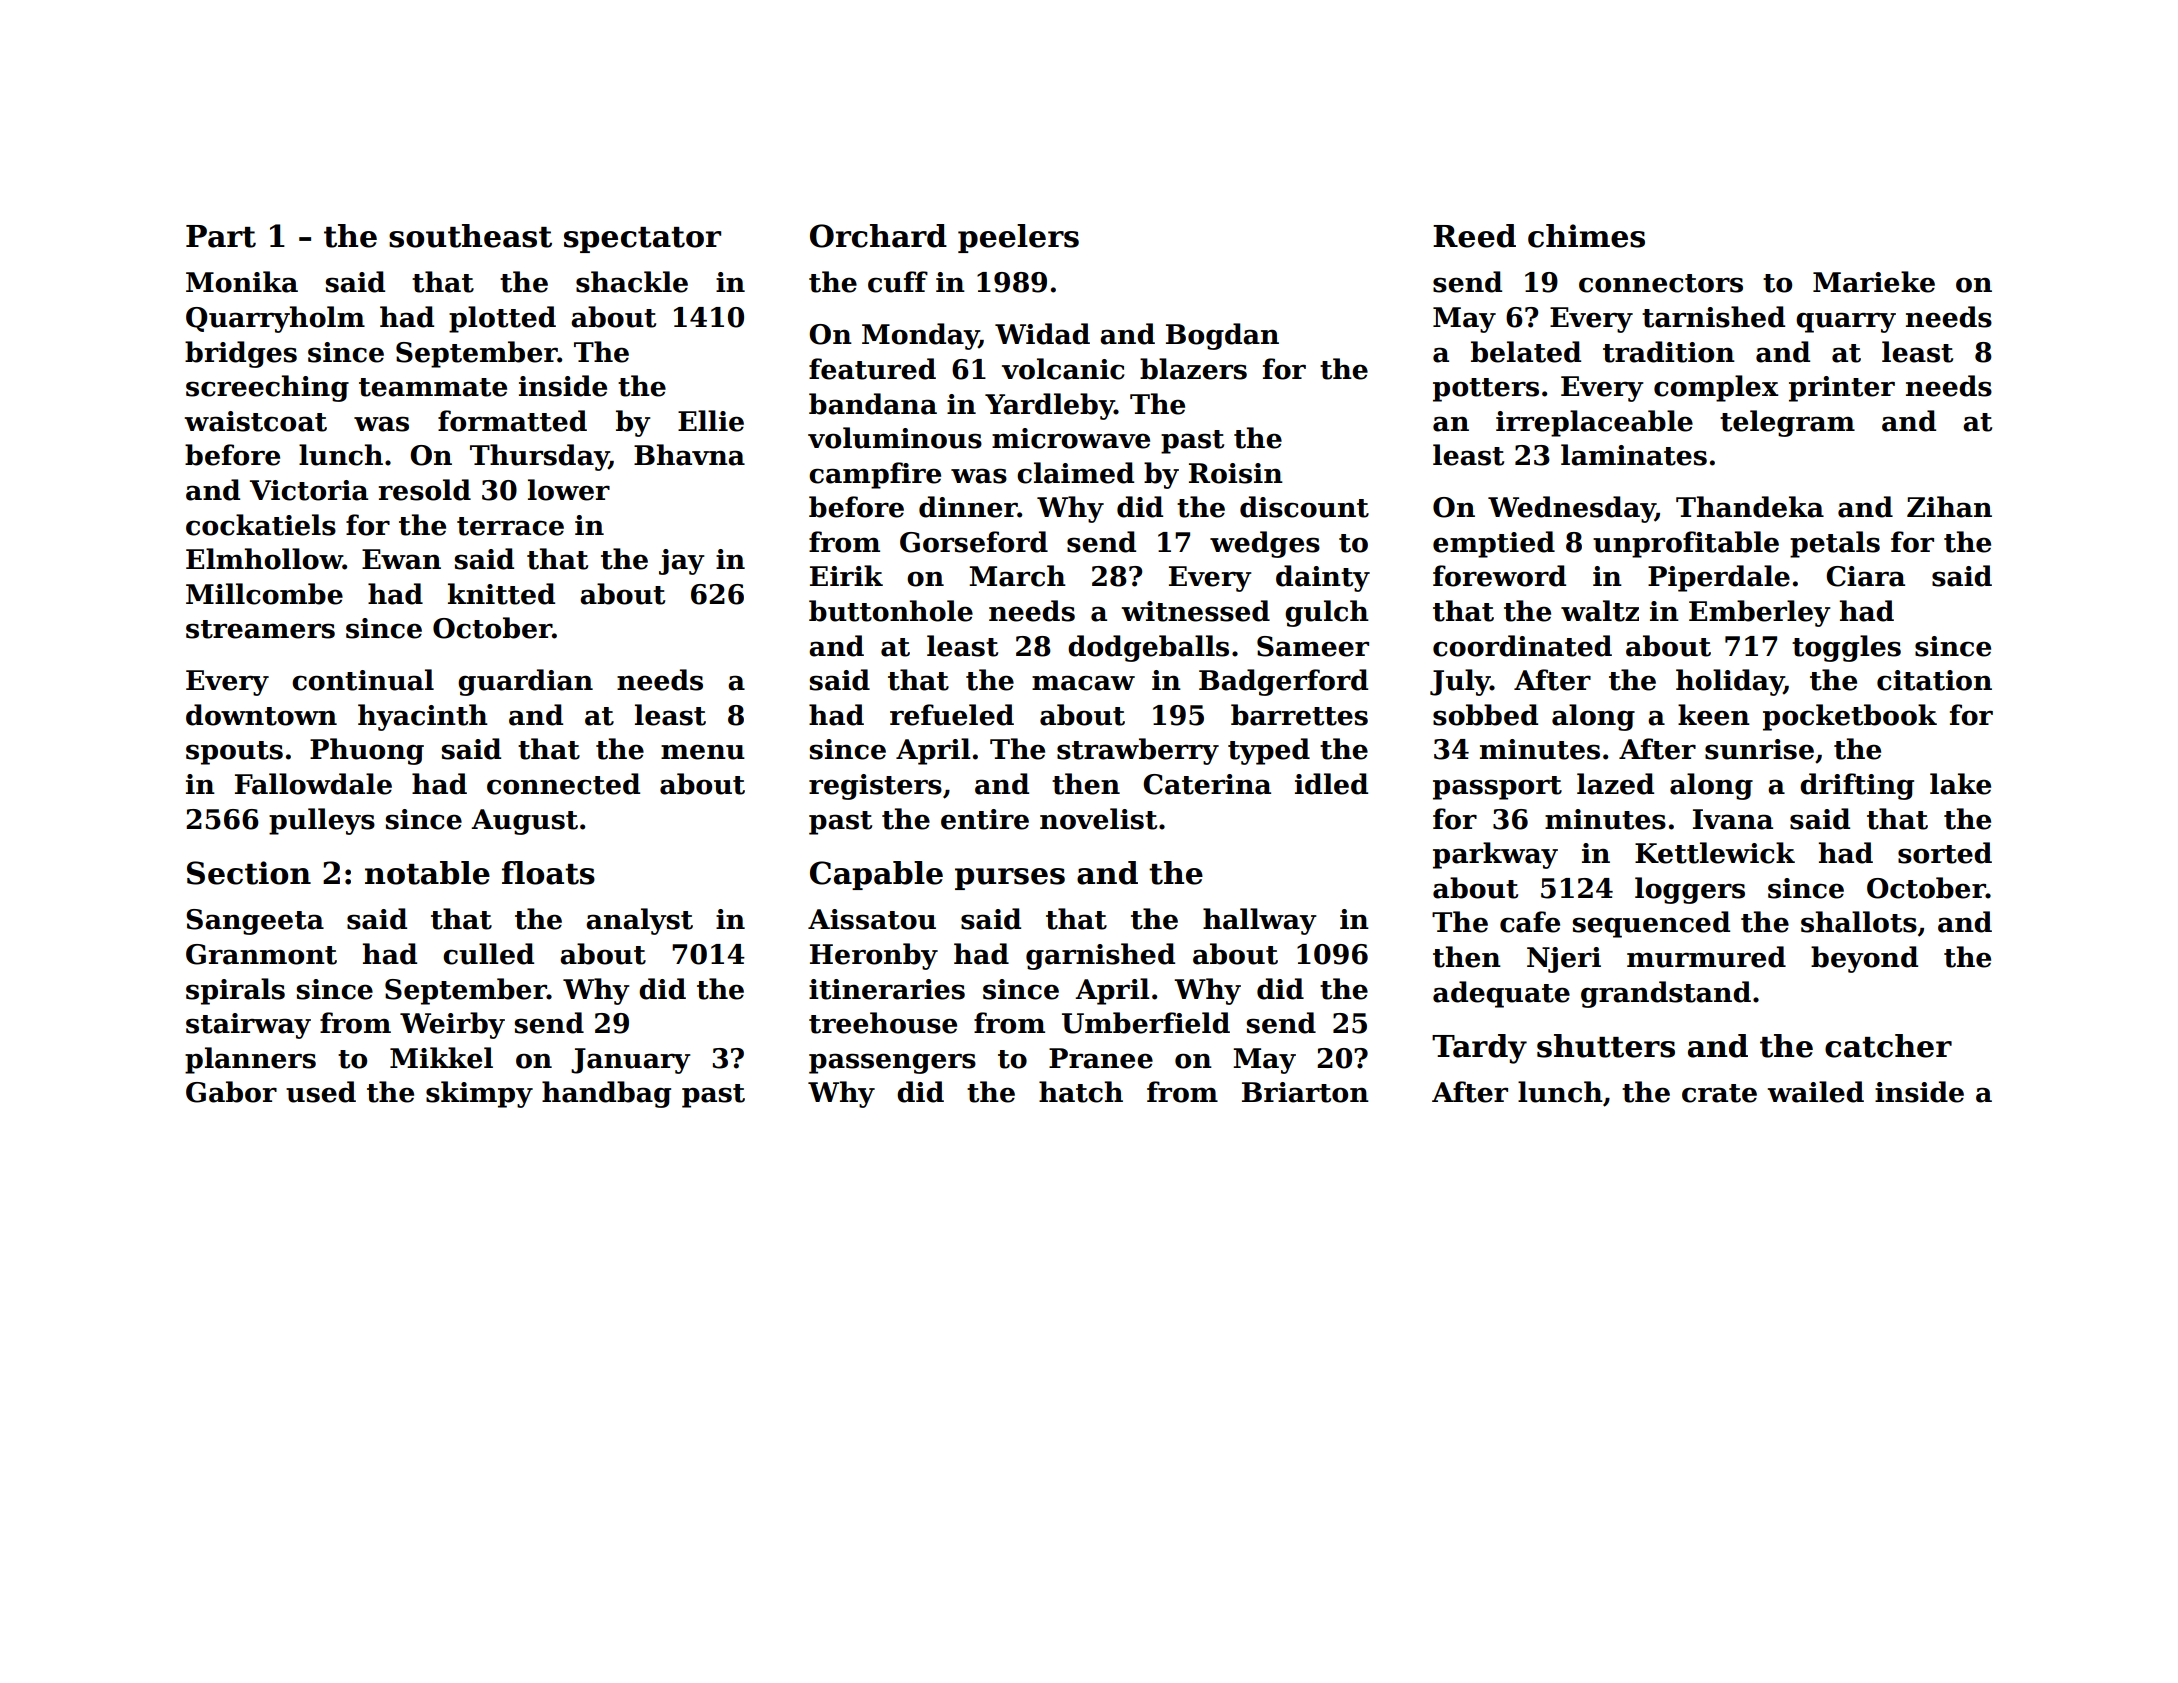 Image resolution: width=2178 pixels, height=1683 pixels. What do you see at coordinates (433, 387) in the image?
I see `teammate` at bounding box center [433, 387].
